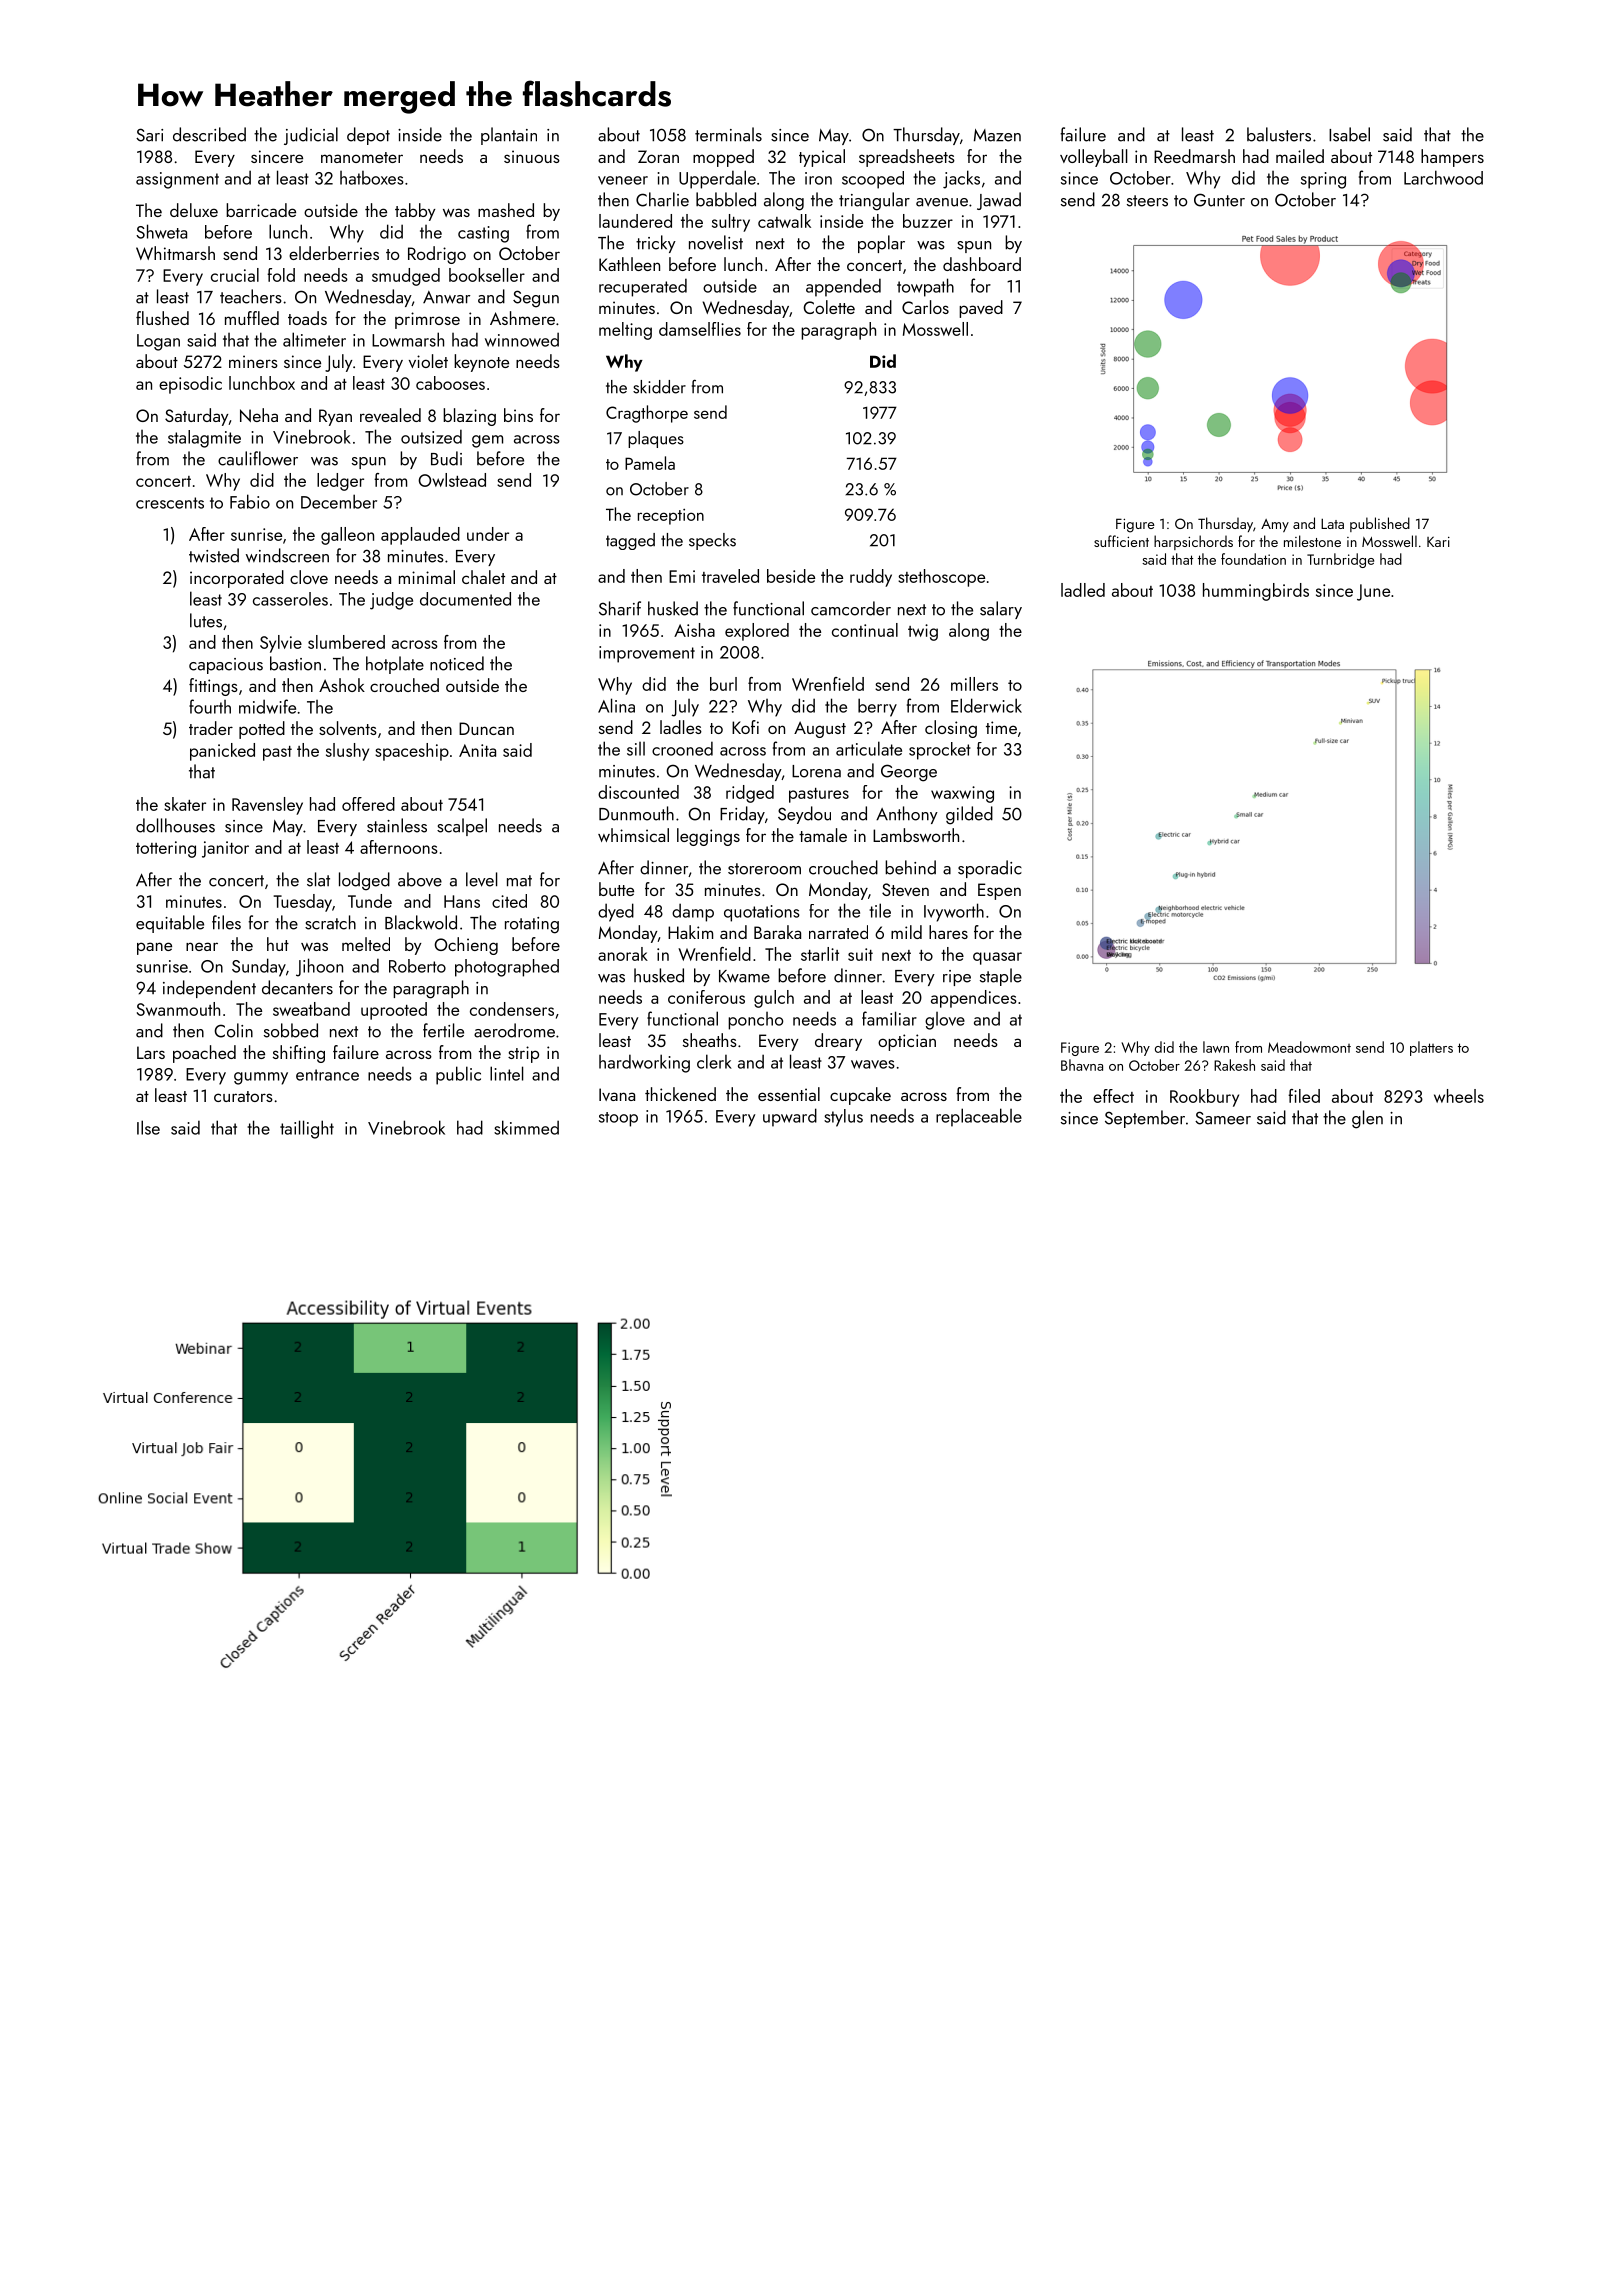 The height and width of the image is (2292, 1620). What do you see at coordinates (330, 922) in the image?
I see `scratch` at bounding box center [330, 922].
